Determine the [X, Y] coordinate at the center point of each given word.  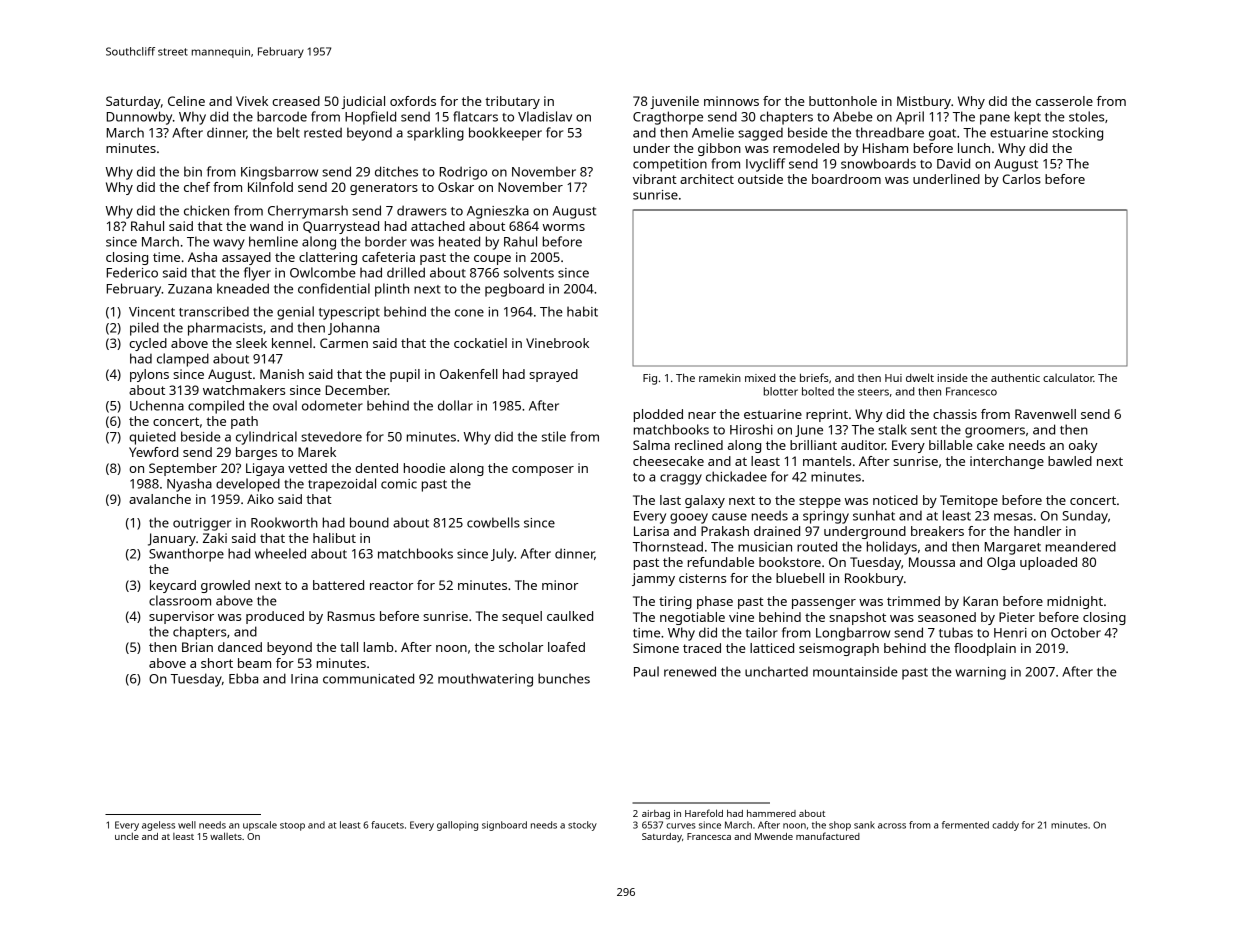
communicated [368, 678]
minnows [731, 101]
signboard [504, 826]
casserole [1064, 101]
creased [296, 101]
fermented [965, 825]
